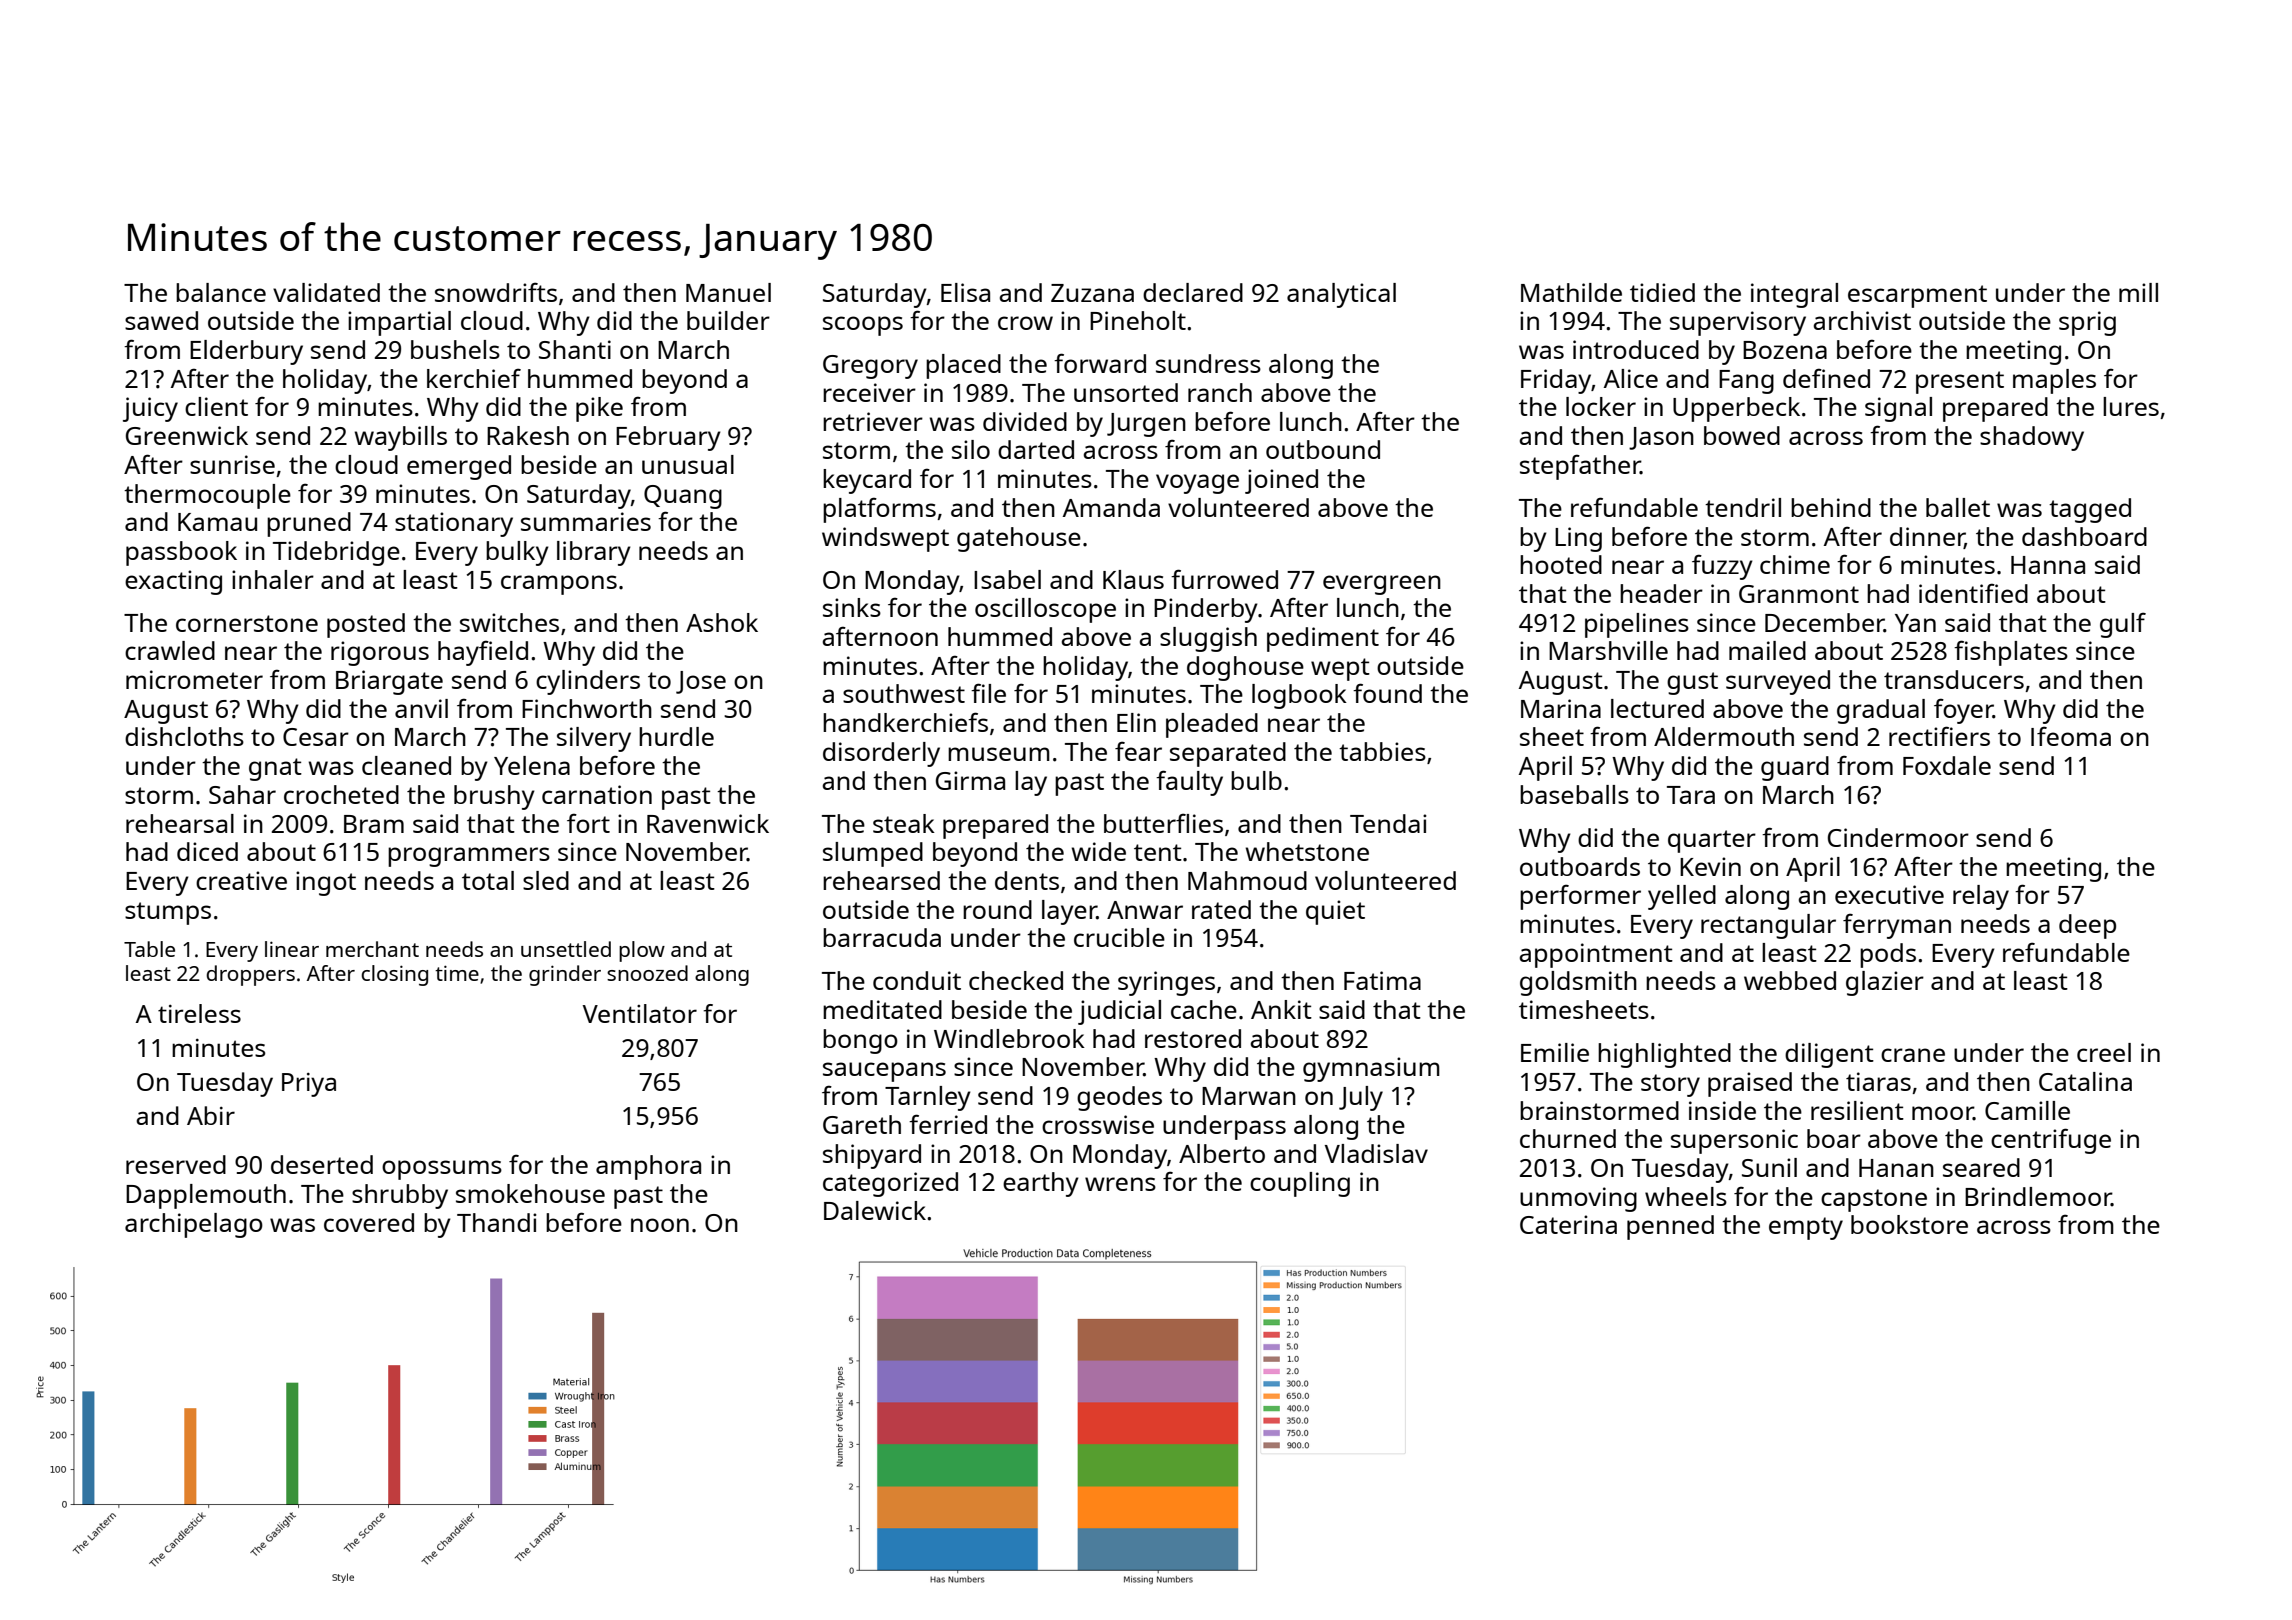 This screenshot has height=1620, width=2292. What do you see at coordinates (496, 292) in the screenshot?
I see `snowdrifts` at bounding box center [496, 292].
